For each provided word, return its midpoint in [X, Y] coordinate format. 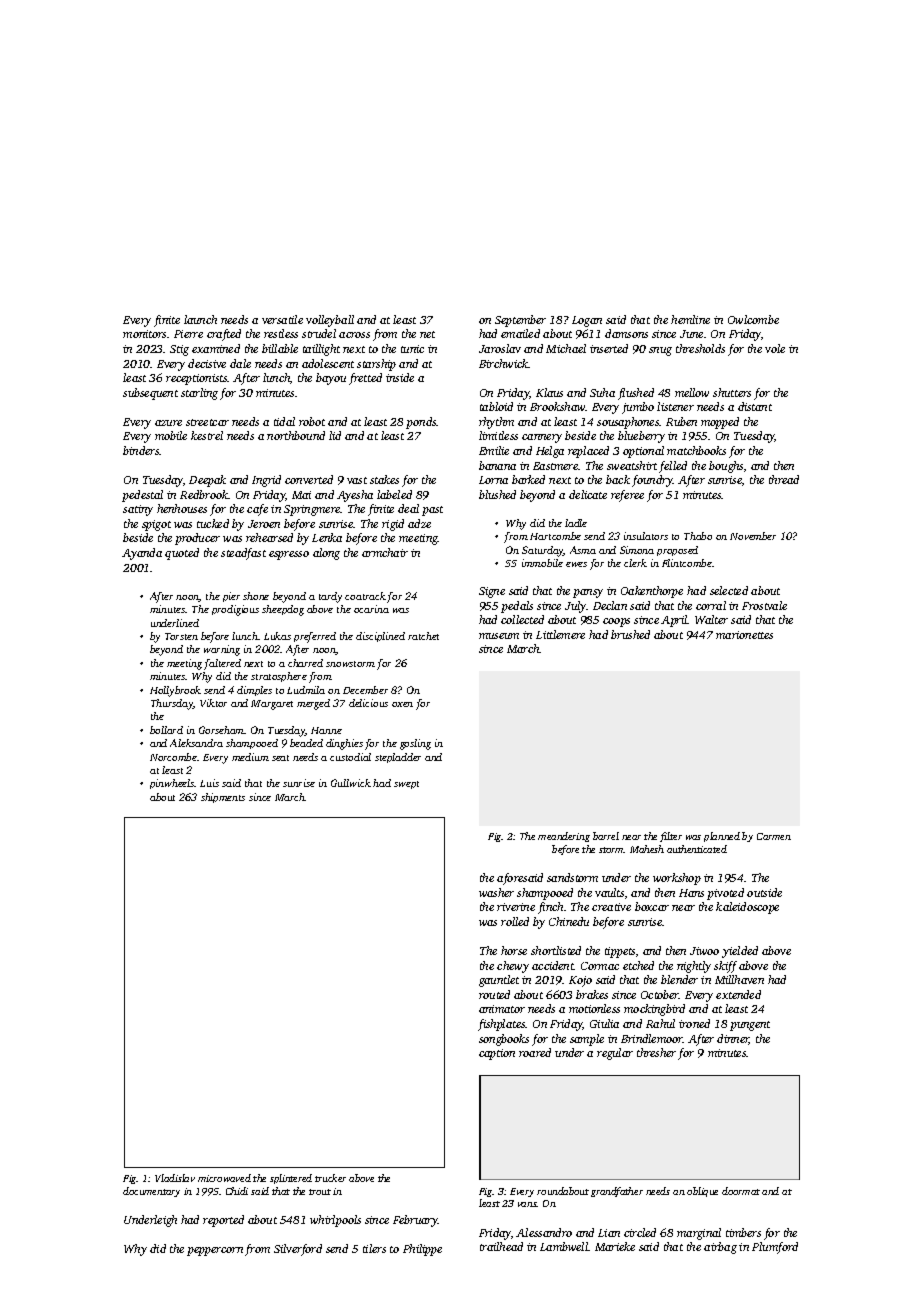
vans [527, 1204]
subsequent [150, 394]
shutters [732, 392]
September [520, 321]
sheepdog [283, 610]
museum [499, 636]
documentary [151, 1192]
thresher [656, 1052]
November [753, 536]
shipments [223, 798]
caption [497, 1054]
